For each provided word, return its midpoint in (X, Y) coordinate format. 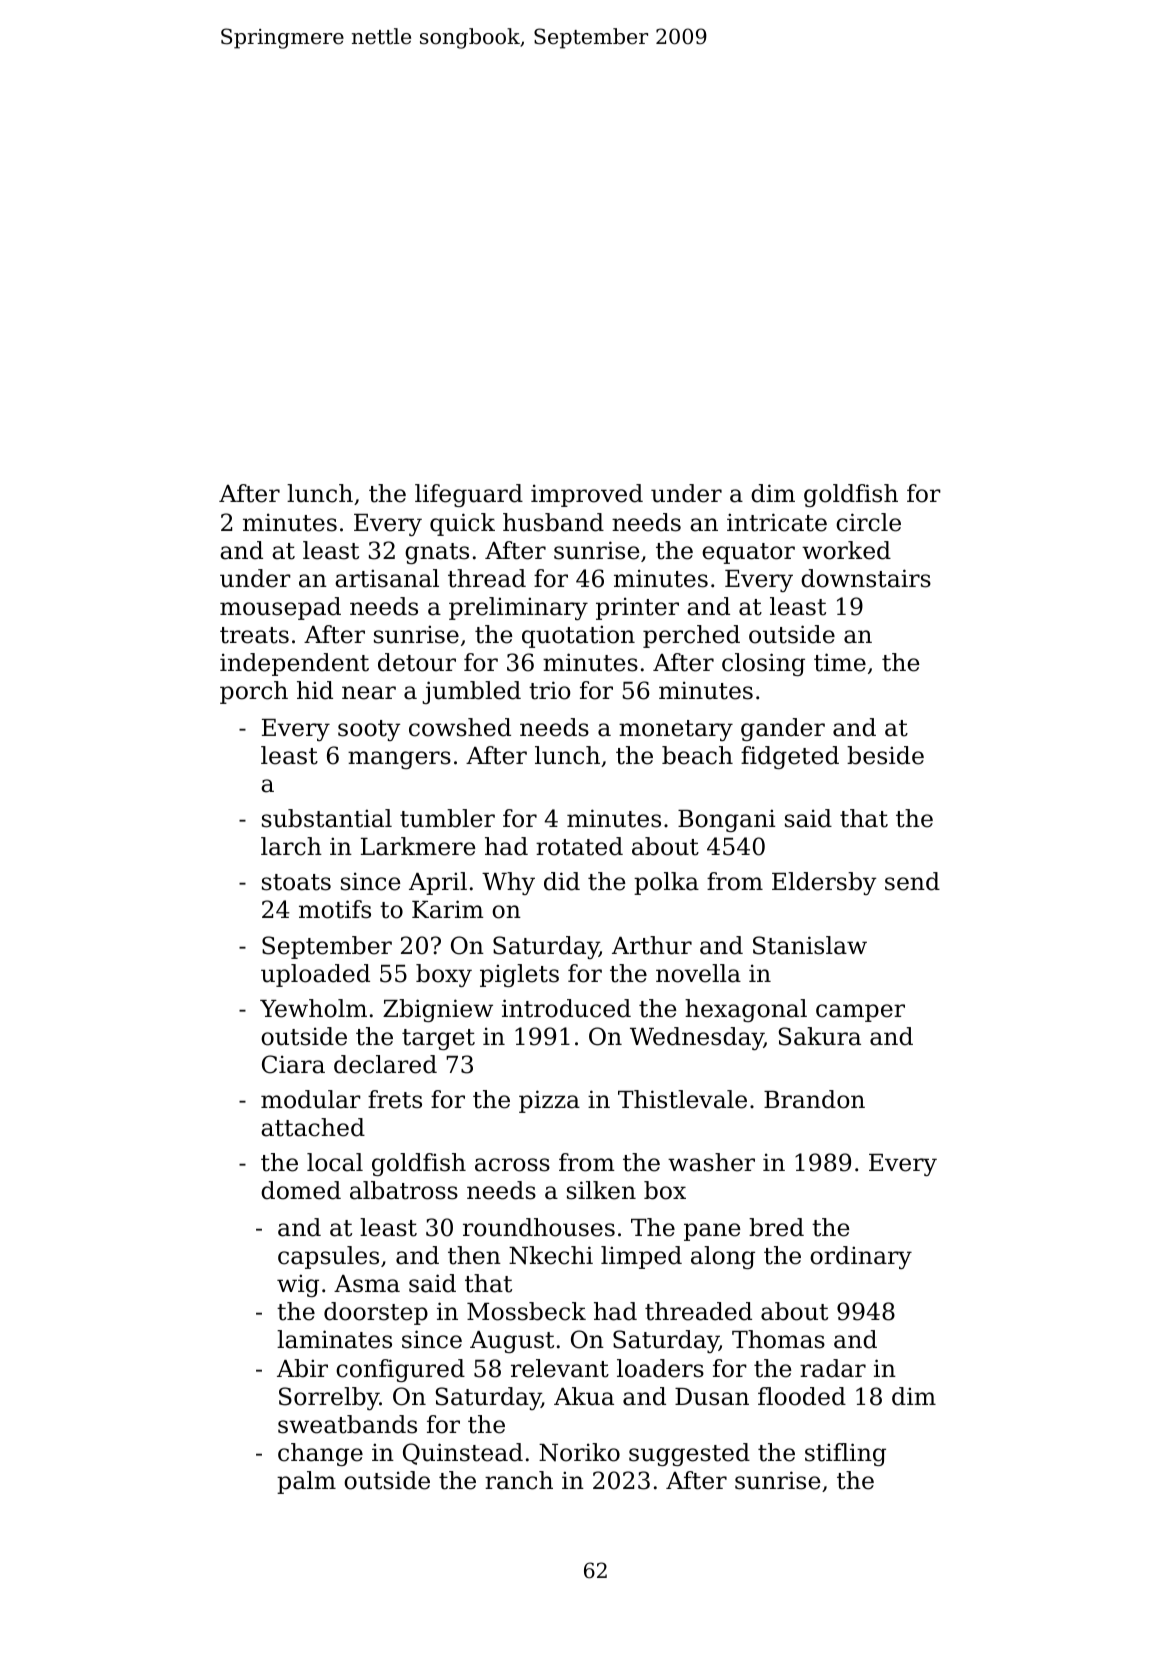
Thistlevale (682, 1099)
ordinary (861, 1257)
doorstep (376, 1313)
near (369, 693)
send (912, 881)
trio (550, 690)
